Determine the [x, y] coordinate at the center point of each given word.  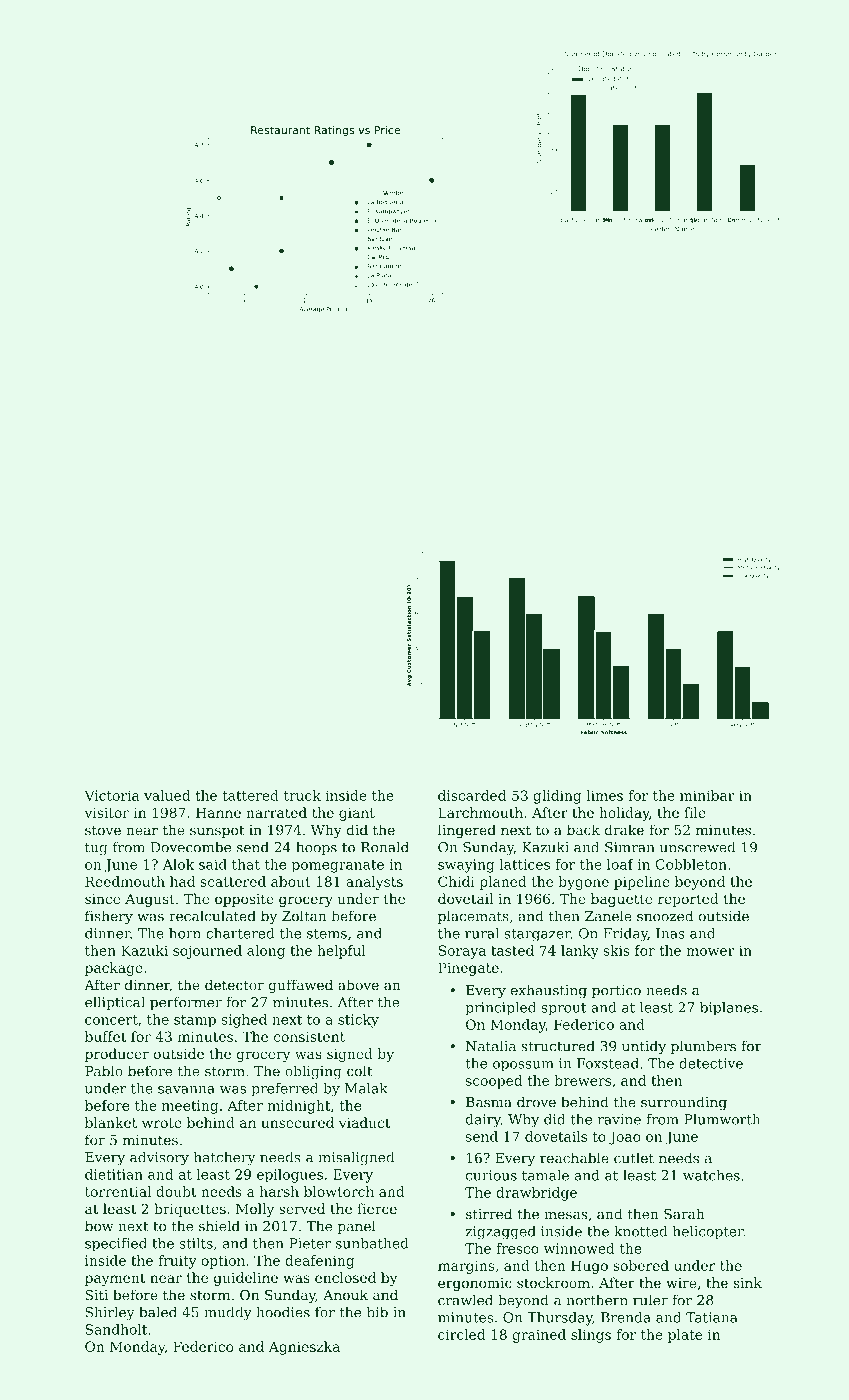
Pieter [310, 1243]
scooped [494, 1082]
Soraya [462, 952]
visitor [107, 812]
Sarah [684, 1214]
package [114, 969]
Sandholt [116, 1329]
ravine [619, 1119]
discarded [472, 795]
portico [616, 991]
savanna [186, 1090]
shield [219, 1226]
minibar [707, 795]
